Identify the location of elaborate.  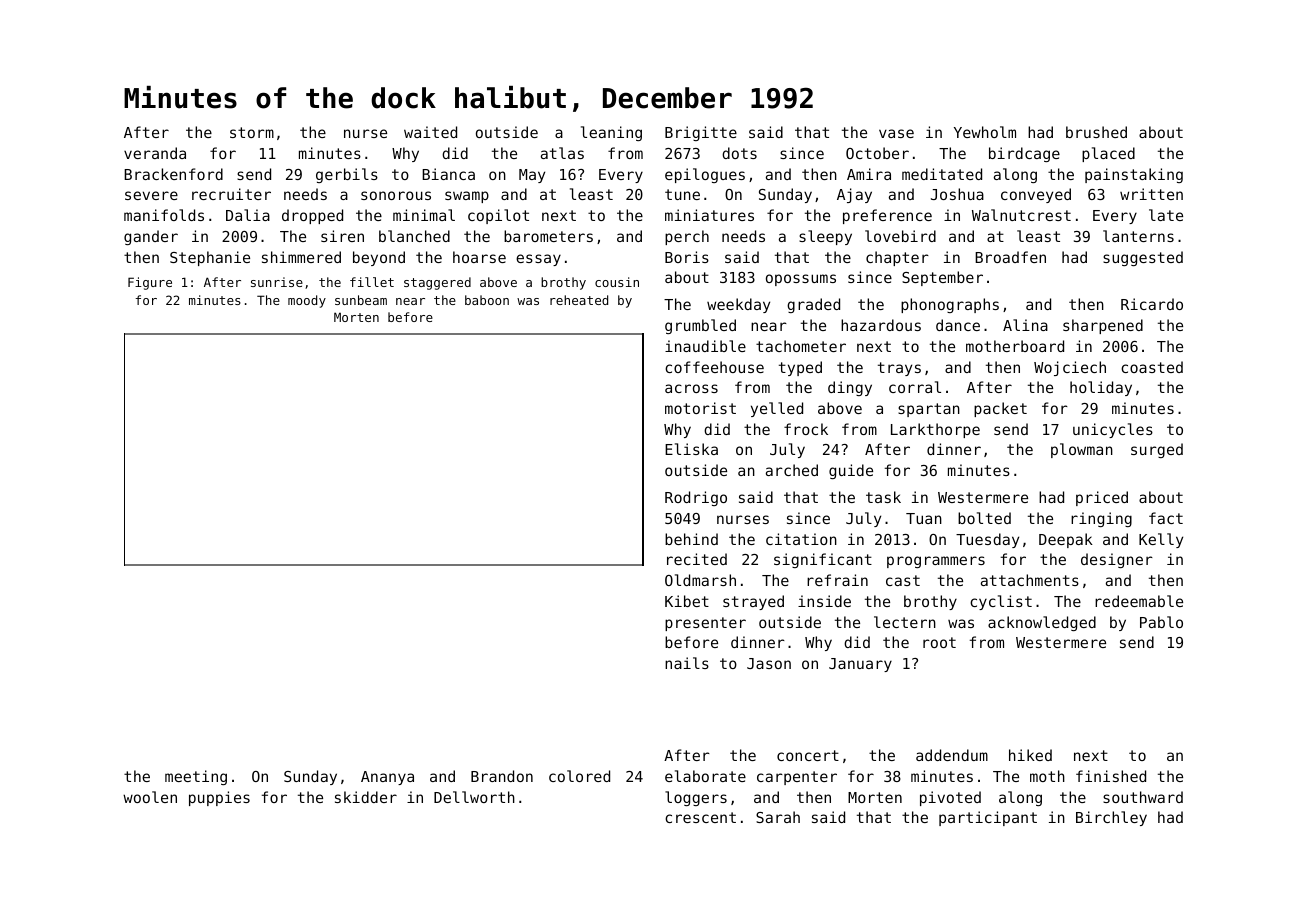
(705, 776).
